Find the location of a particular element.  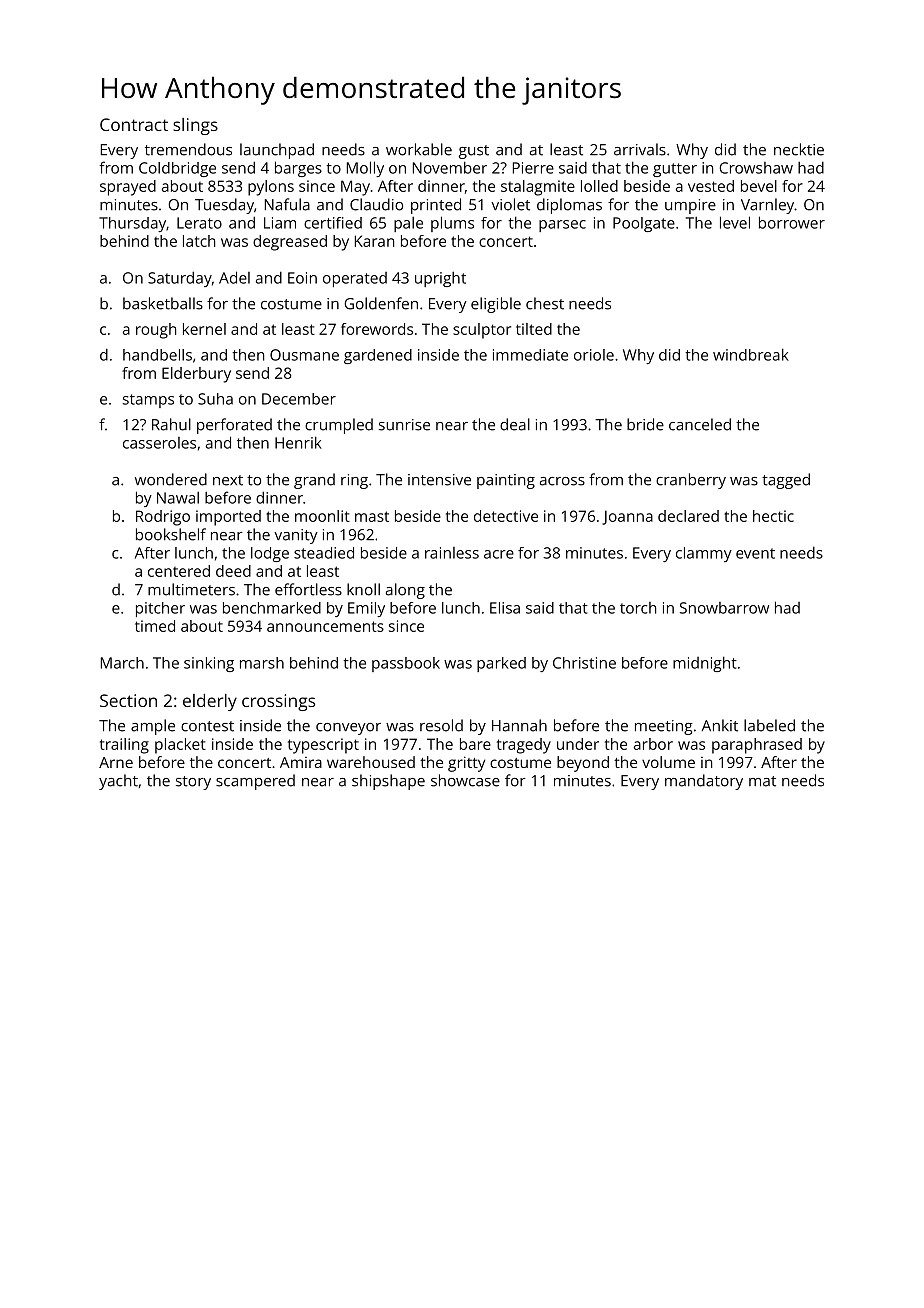

timed is located at coordinates (155, 626).
